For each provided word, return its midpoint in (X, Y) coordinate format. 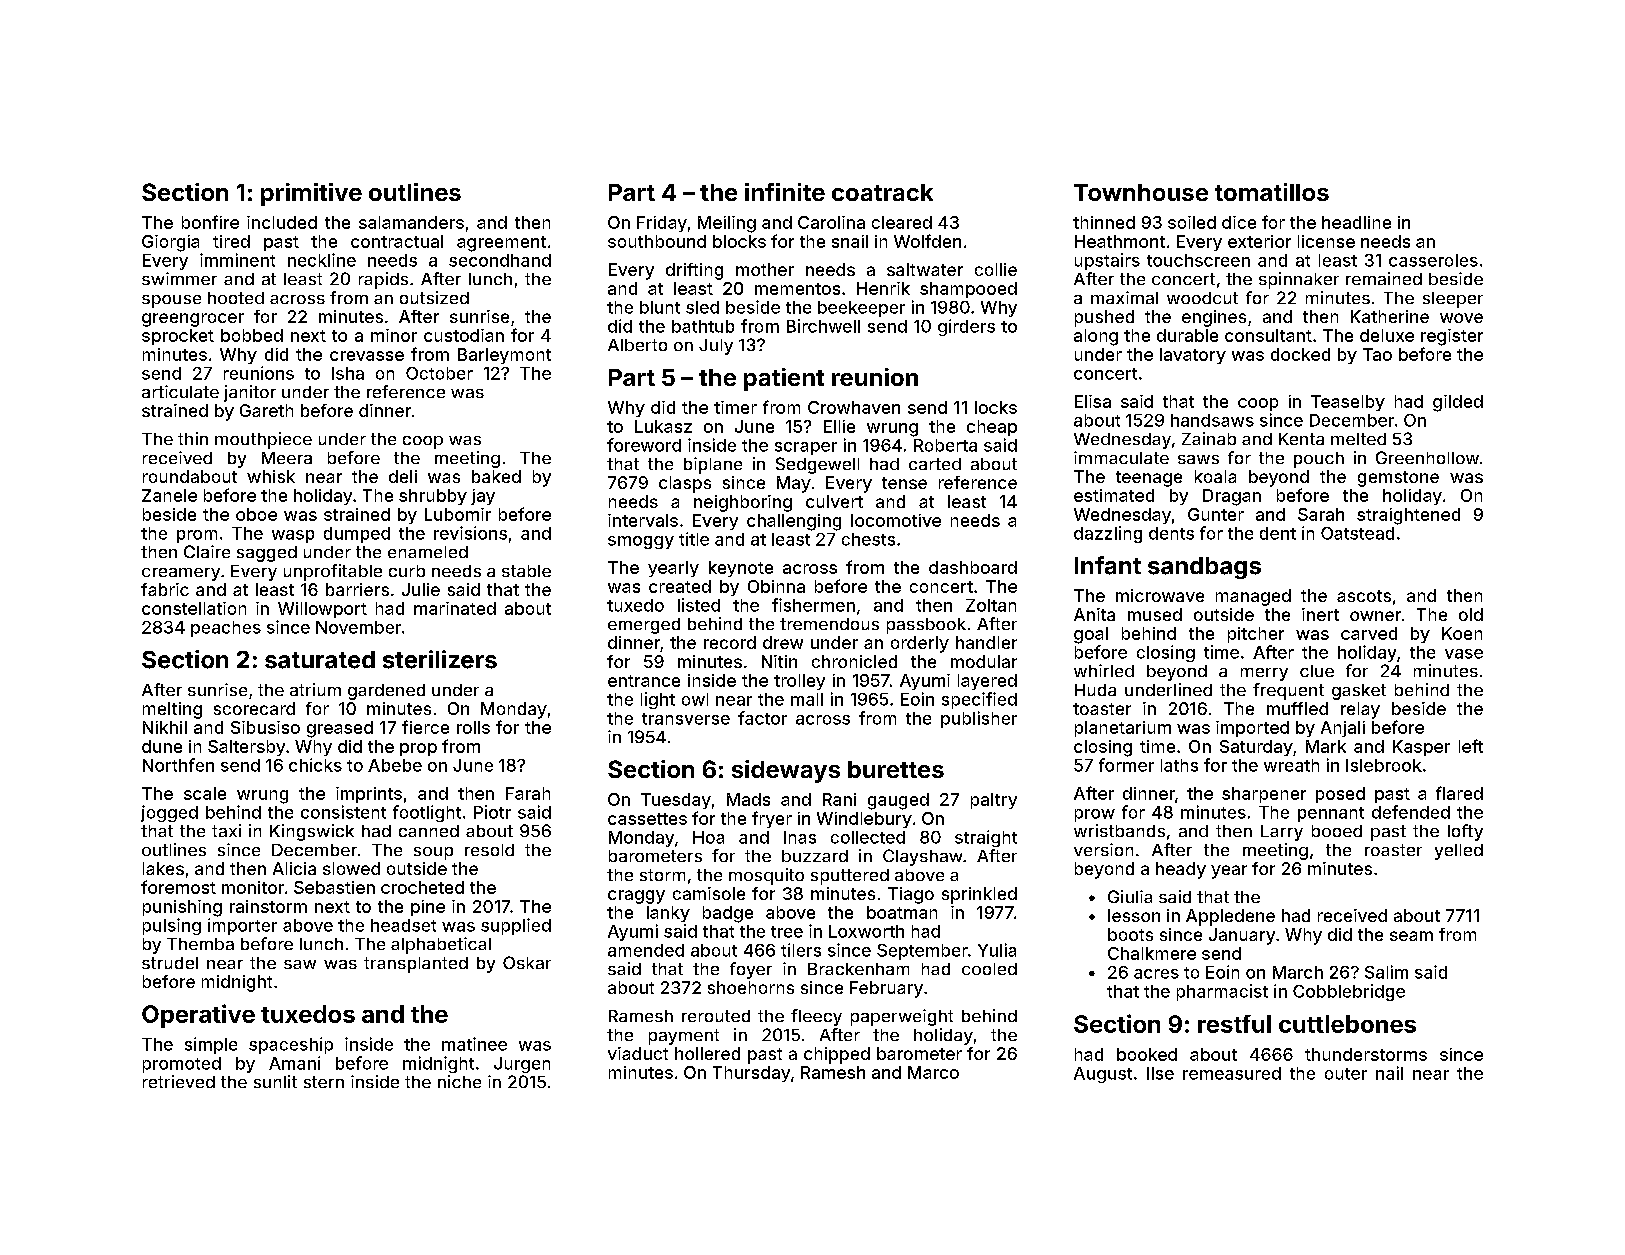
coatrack (882, 192)
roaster (1393, 850)
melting (172, 710)
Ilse (1160, 1073)
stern (324, 1082)
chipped (837, 1055)
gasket (1359, 692)
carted (935, 464)
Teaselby (1348, 403)
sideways (786, 771)
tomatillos (1272, 192)
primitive (311, 194)
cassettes (647, 819)
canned (429, 831)
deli (403, 476)
